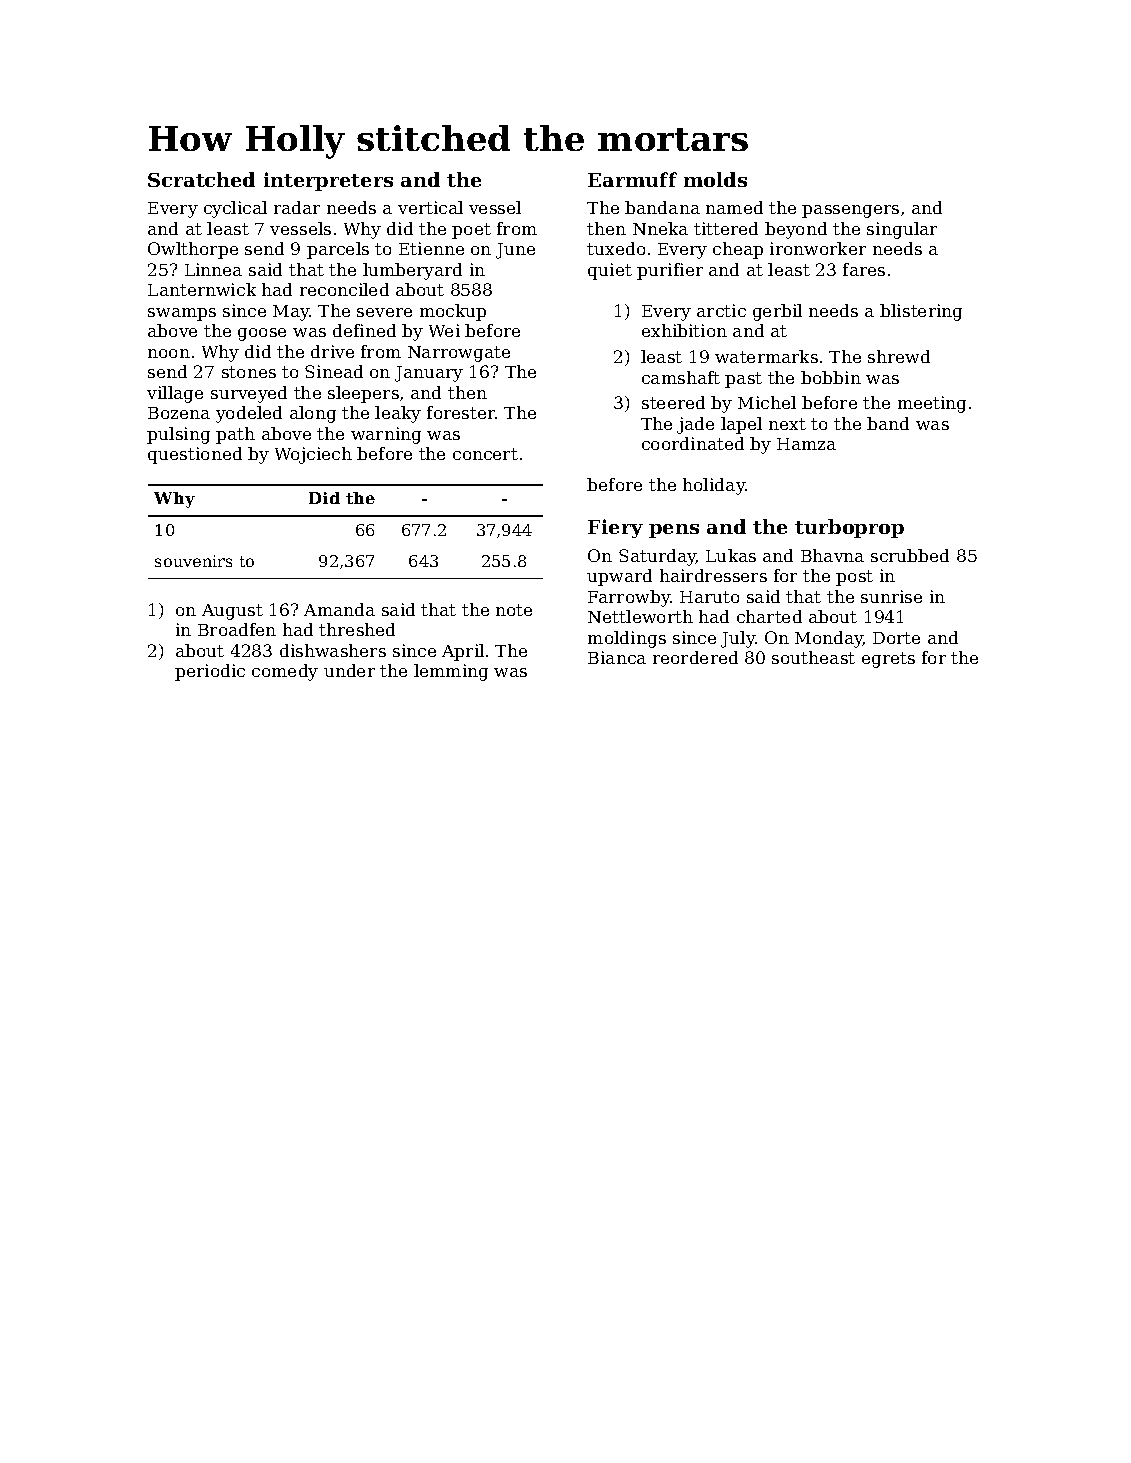 The height and width of the image is (1463, 1131). I want to click on Fiery, so click(615, 528).
